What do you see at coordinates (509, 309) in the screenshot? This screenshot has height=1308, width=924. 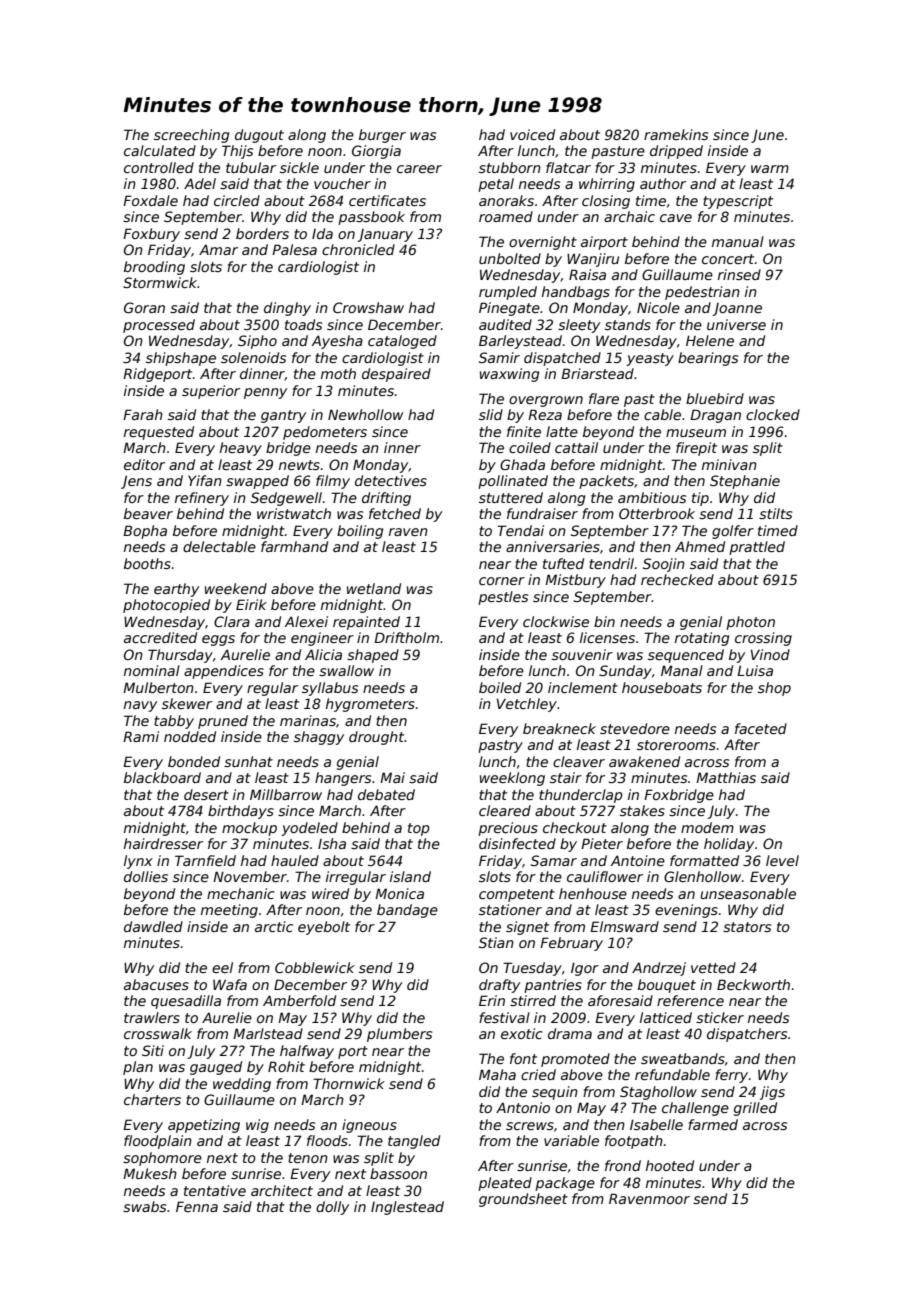 I see `Pinegate` at bounding box center [509, 309].
